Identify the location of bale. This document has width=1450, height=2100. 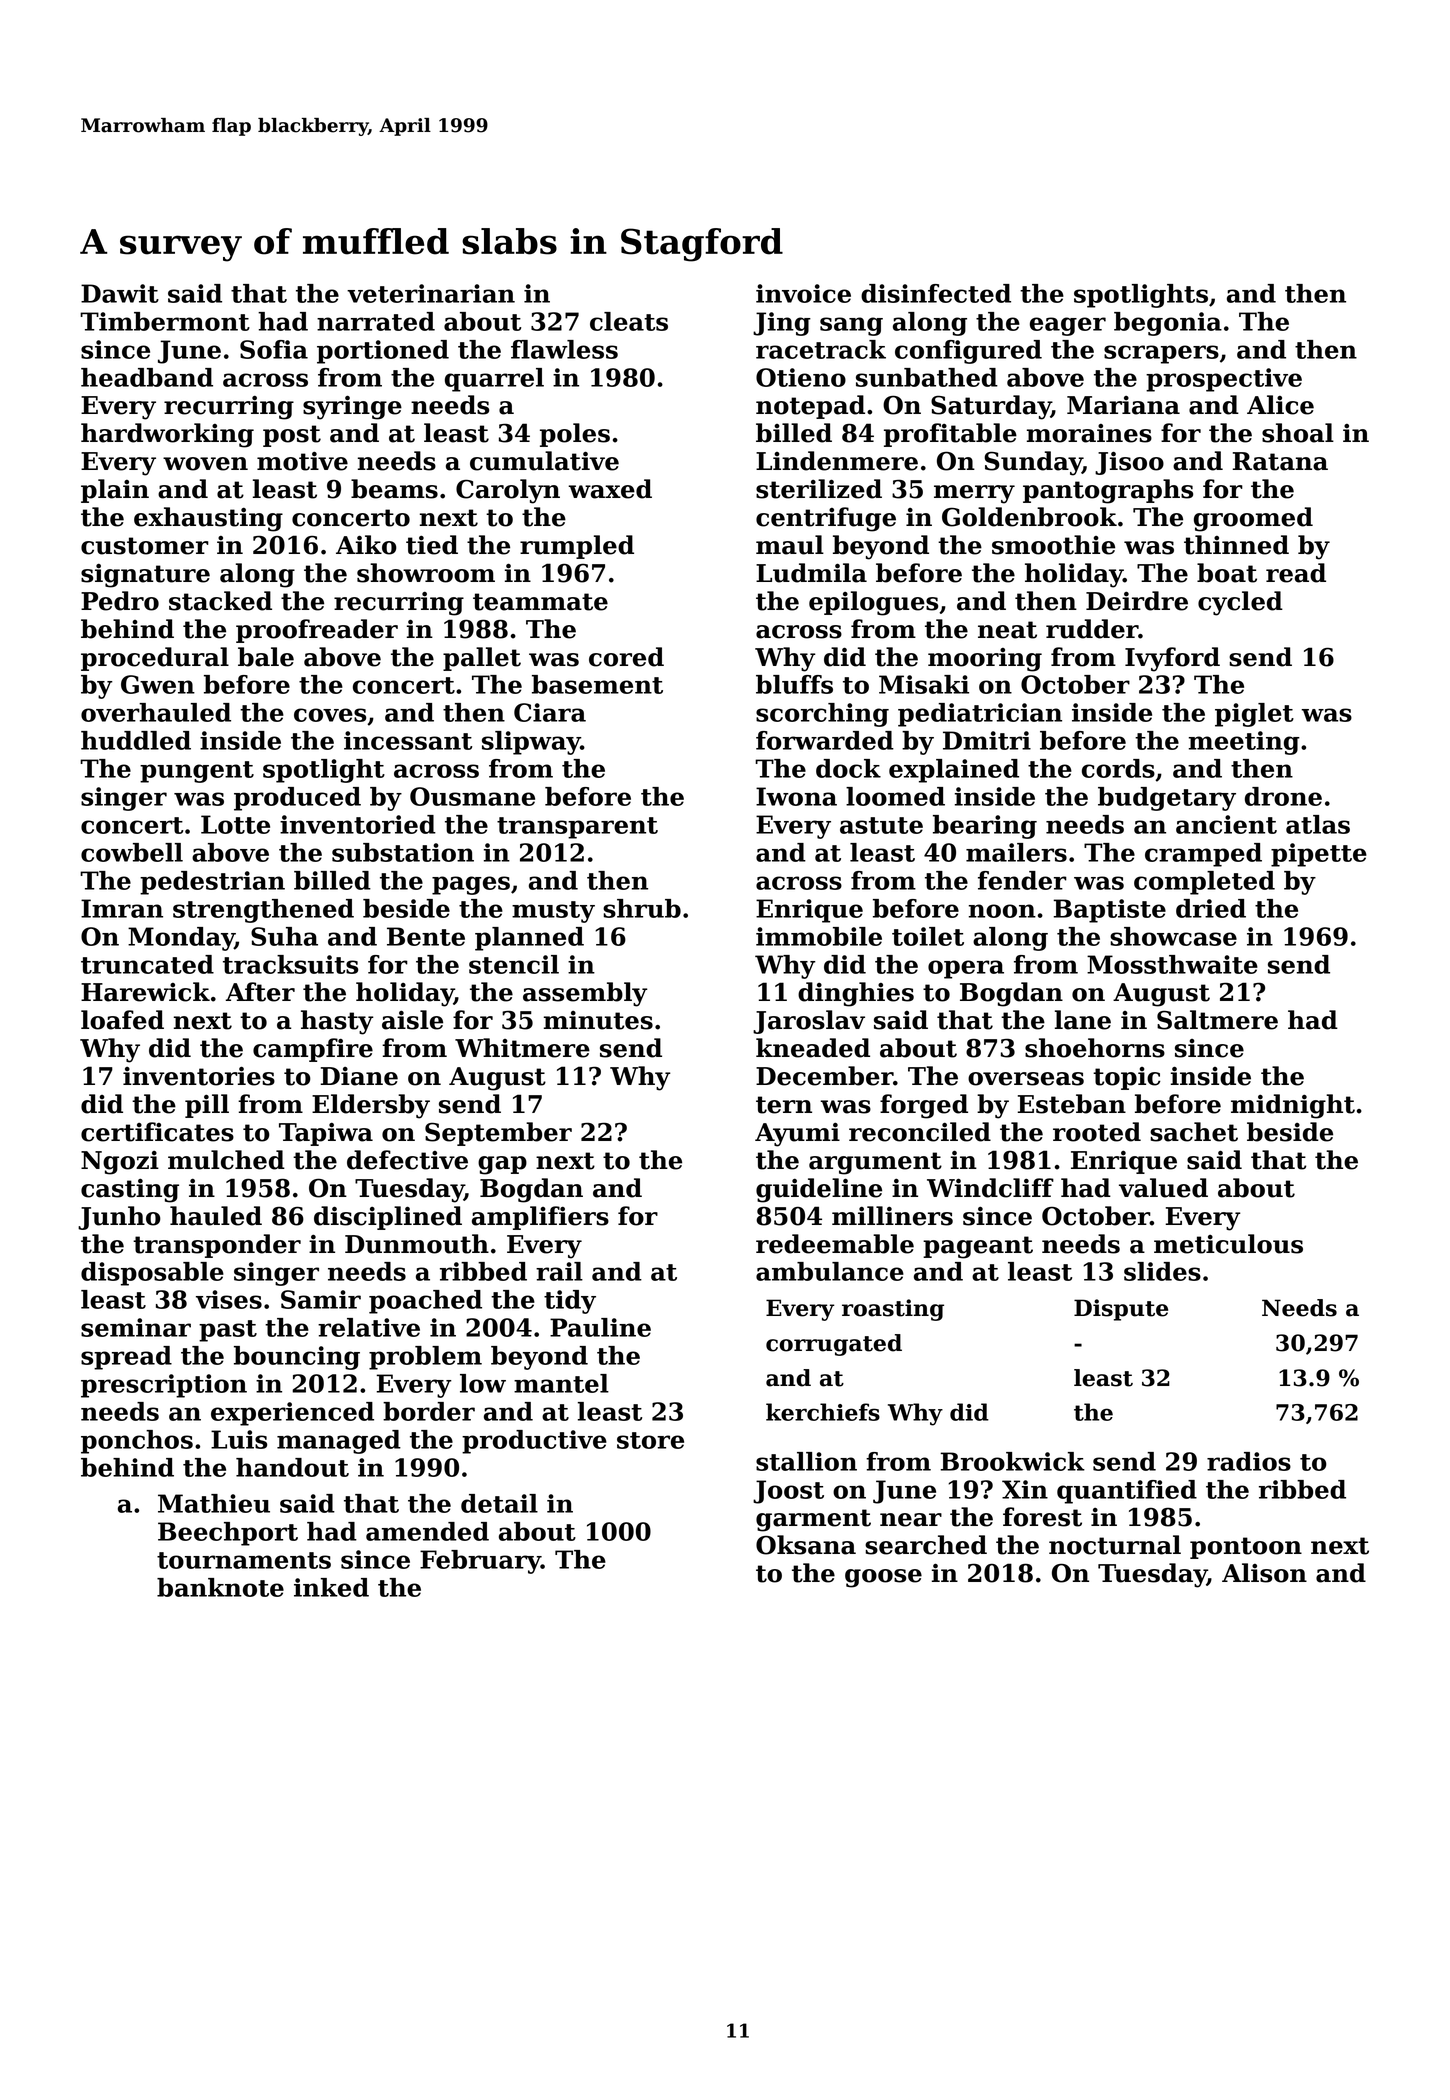
(266, 657).
